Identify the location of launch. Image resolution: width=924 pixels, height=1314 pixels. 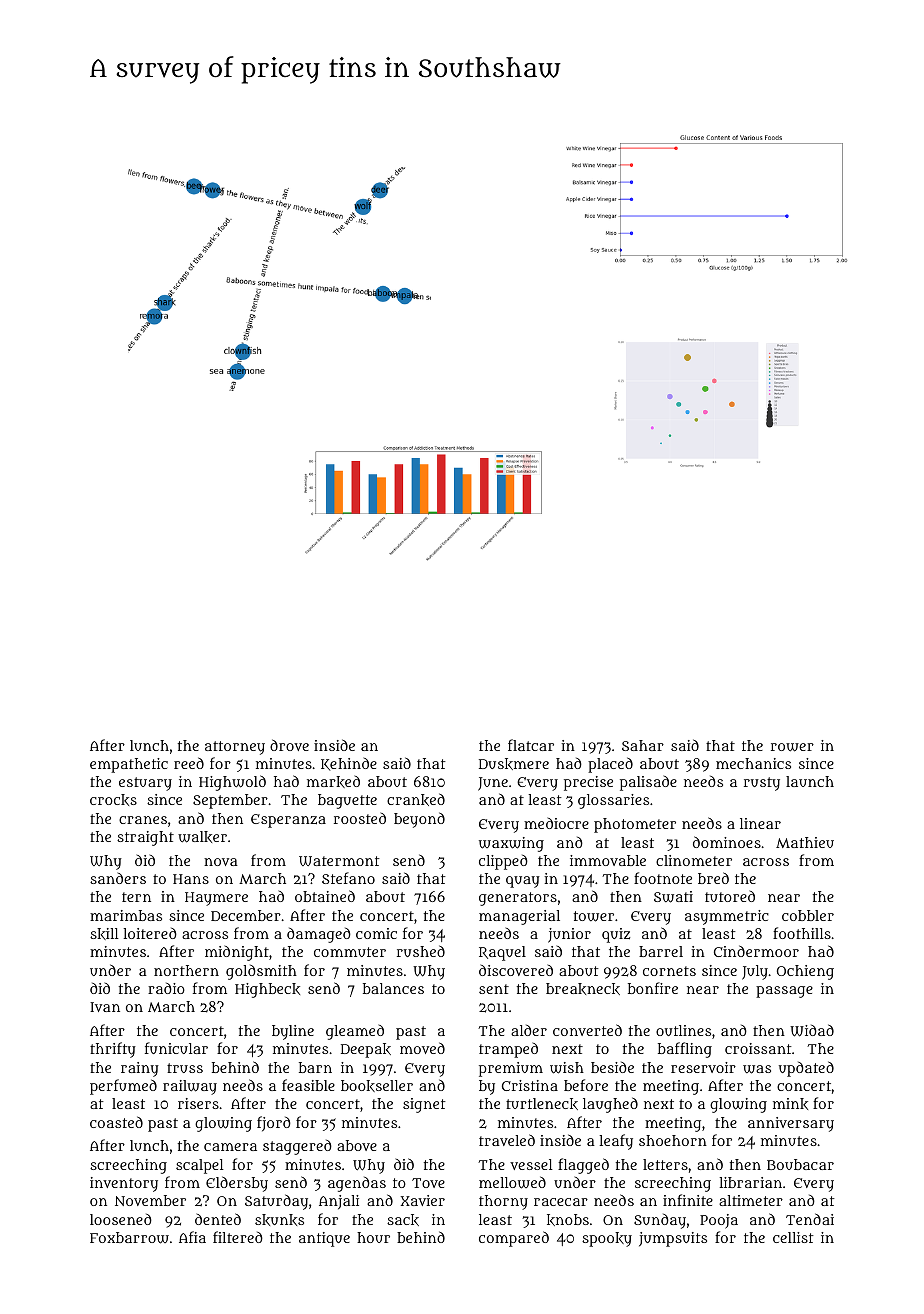
(810, 781).
